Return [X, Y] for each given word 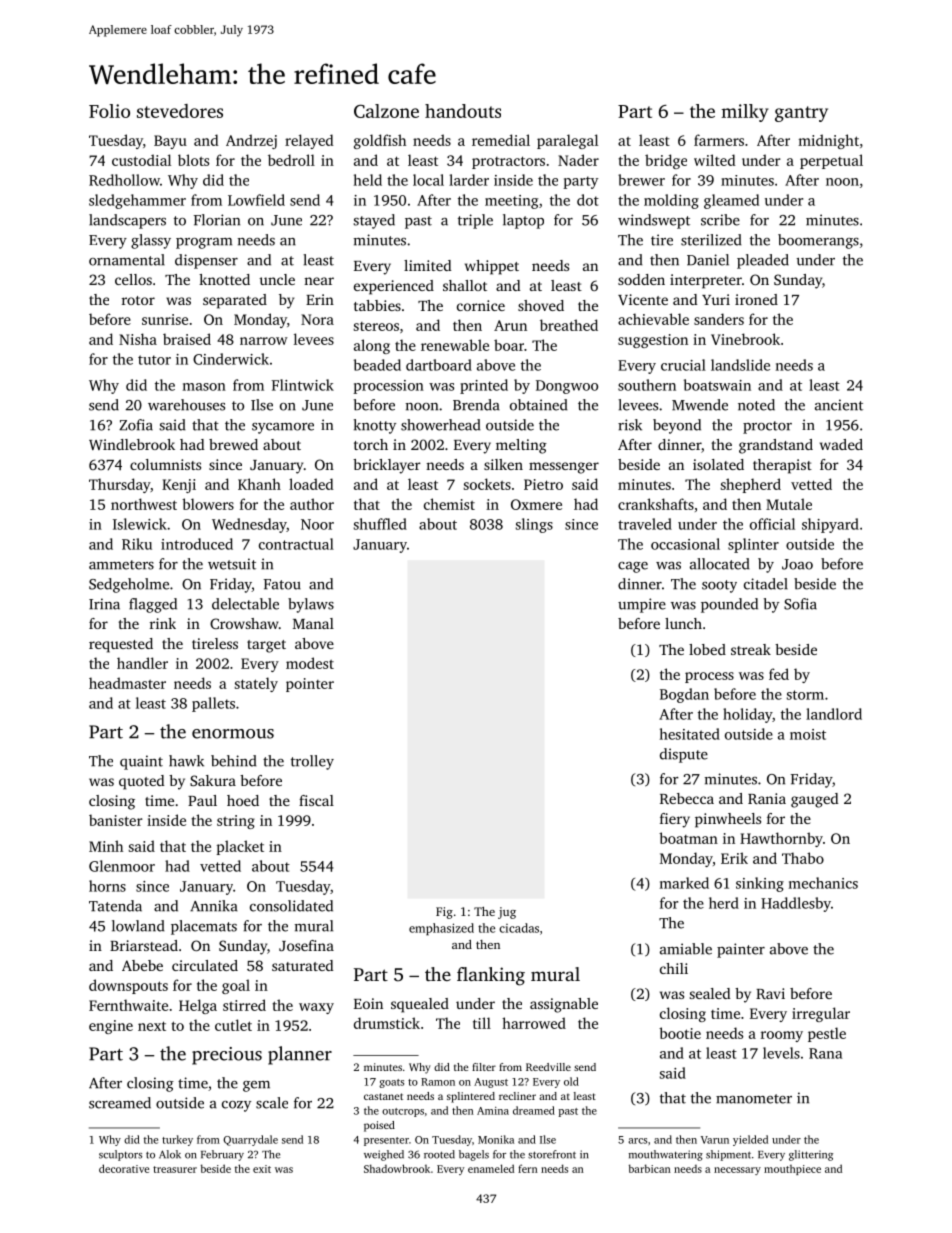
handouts [463, 111]
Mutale [789, 504]
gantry [801, 114]
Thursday [119, 485]
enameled [491, 1168]
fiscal [316, 800]
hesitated [690, 734]
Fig [444, 913]
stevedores [180, 111]
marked [684, 883]
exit [262, 1169]
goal [236, 986]
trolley [312, 762]
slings [534, 525]
